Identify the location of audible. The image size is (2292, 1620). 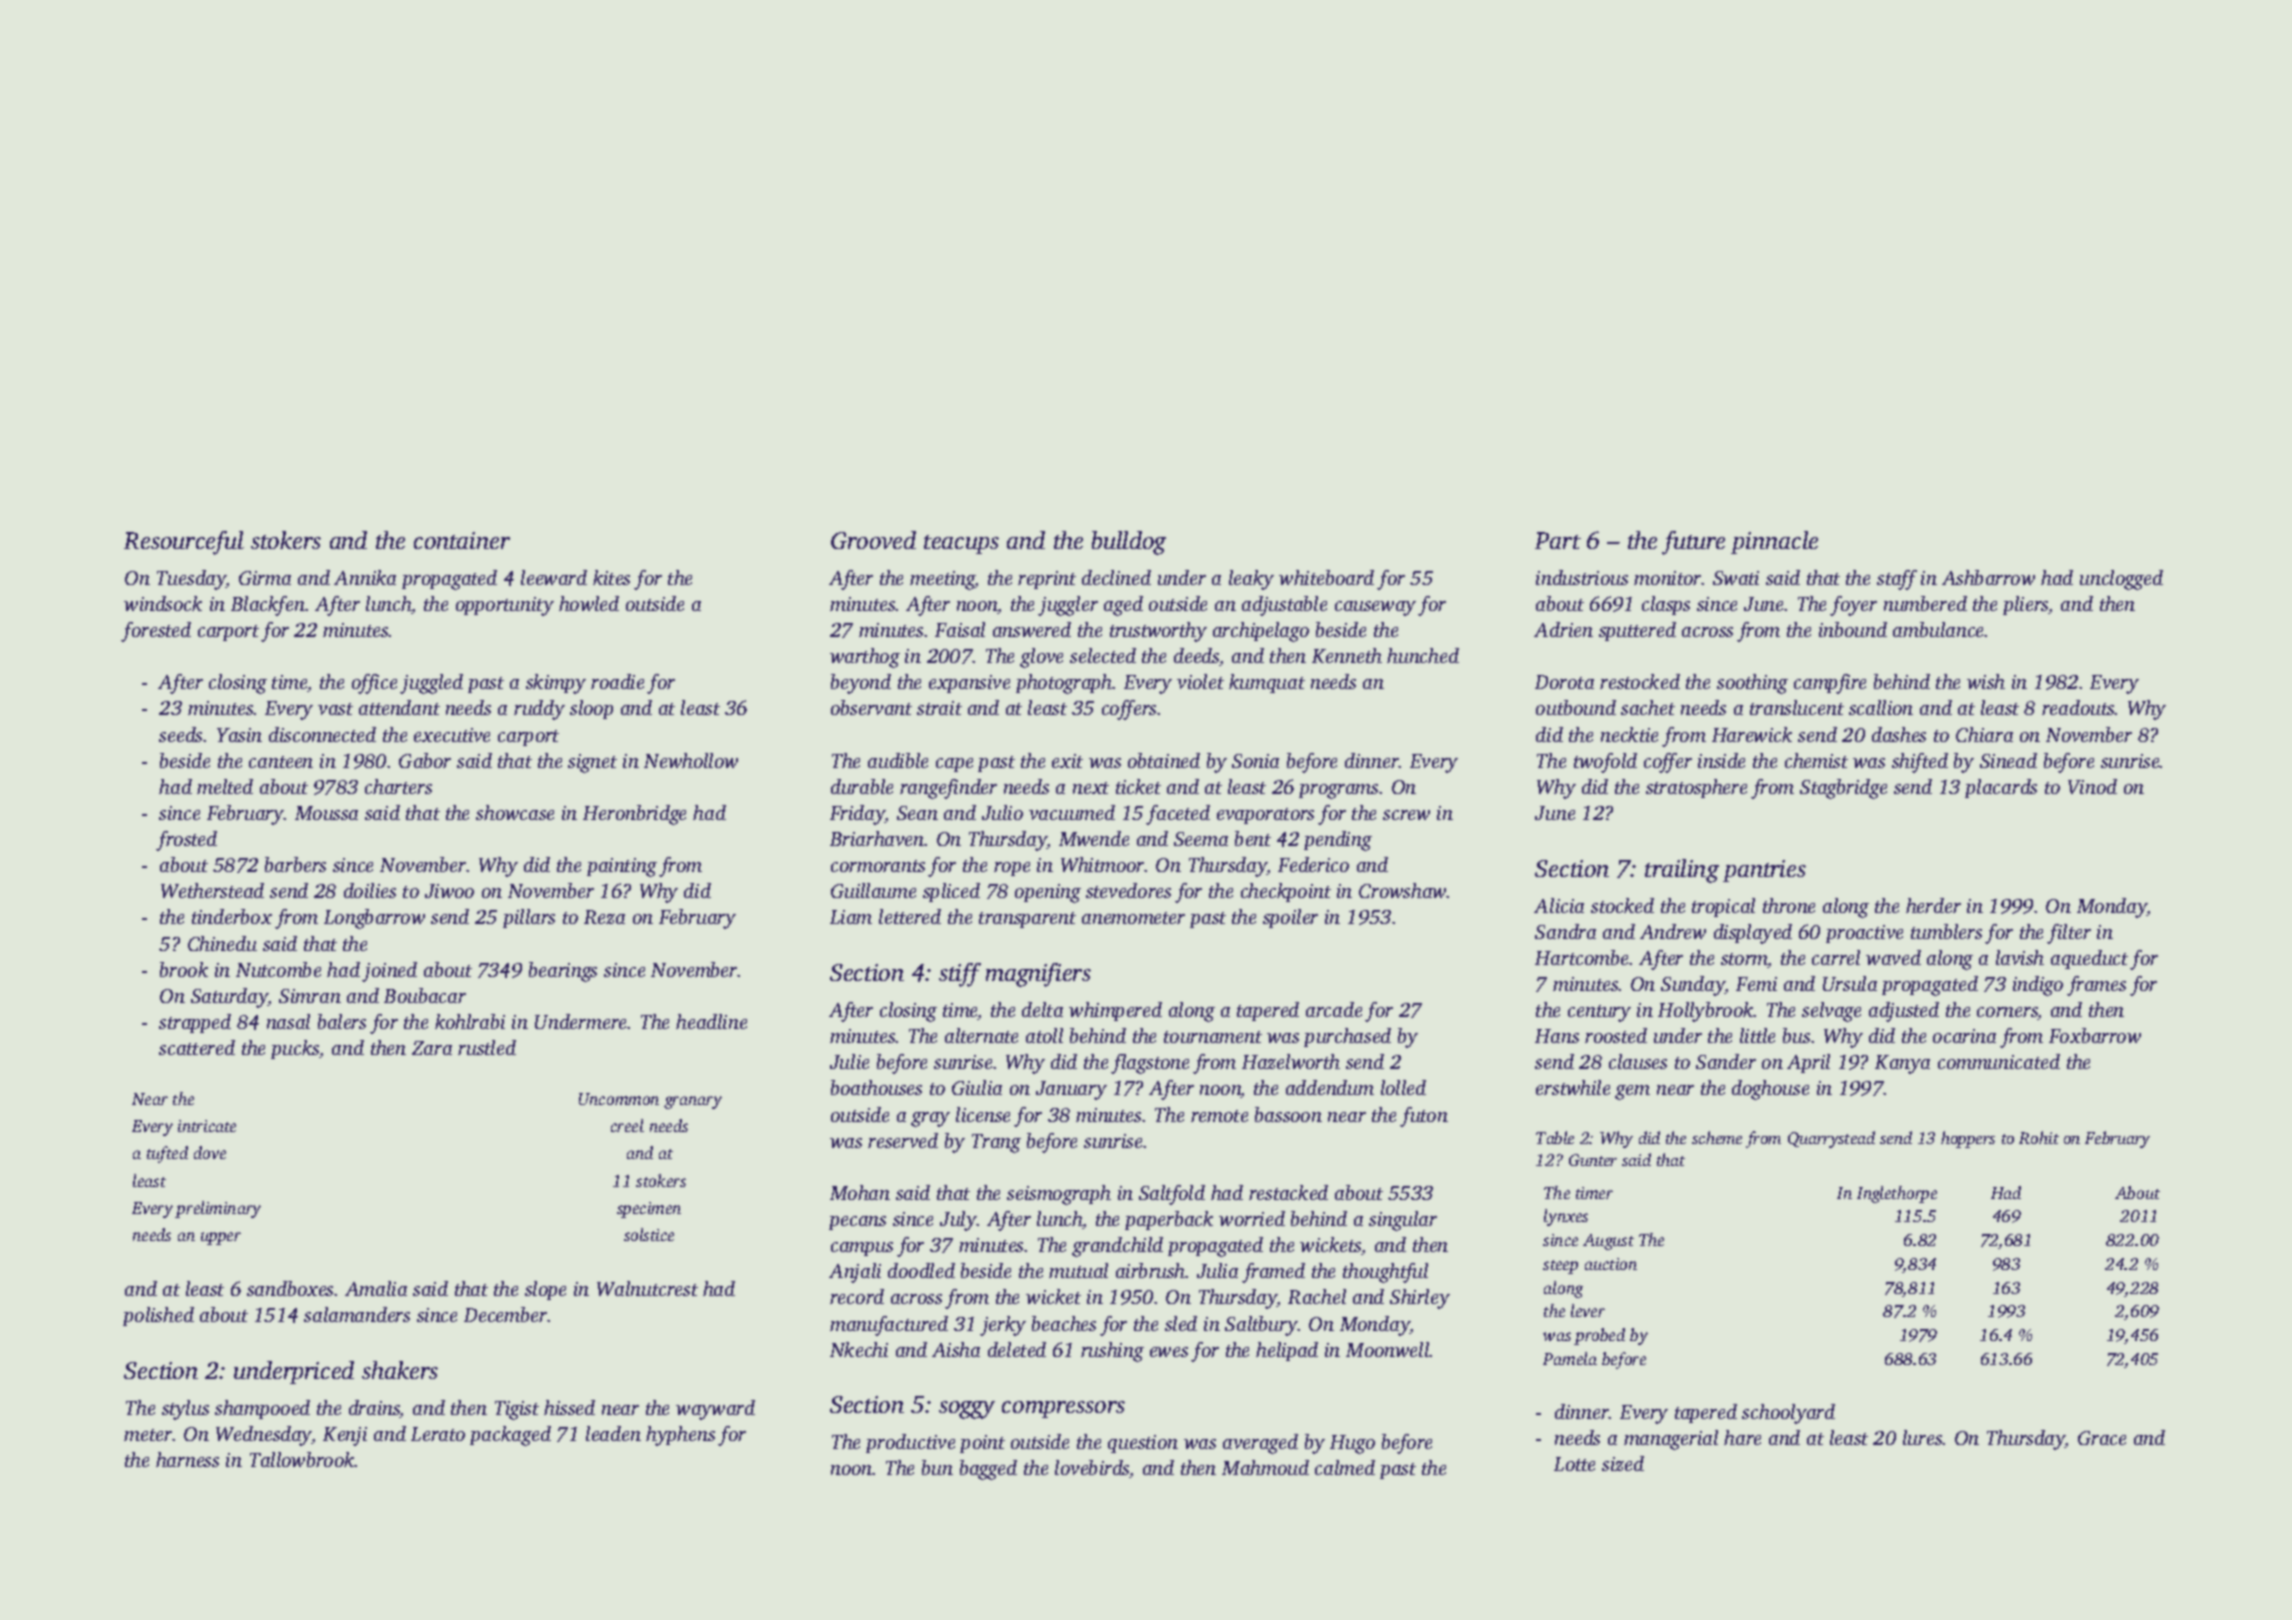
(898, 760).
